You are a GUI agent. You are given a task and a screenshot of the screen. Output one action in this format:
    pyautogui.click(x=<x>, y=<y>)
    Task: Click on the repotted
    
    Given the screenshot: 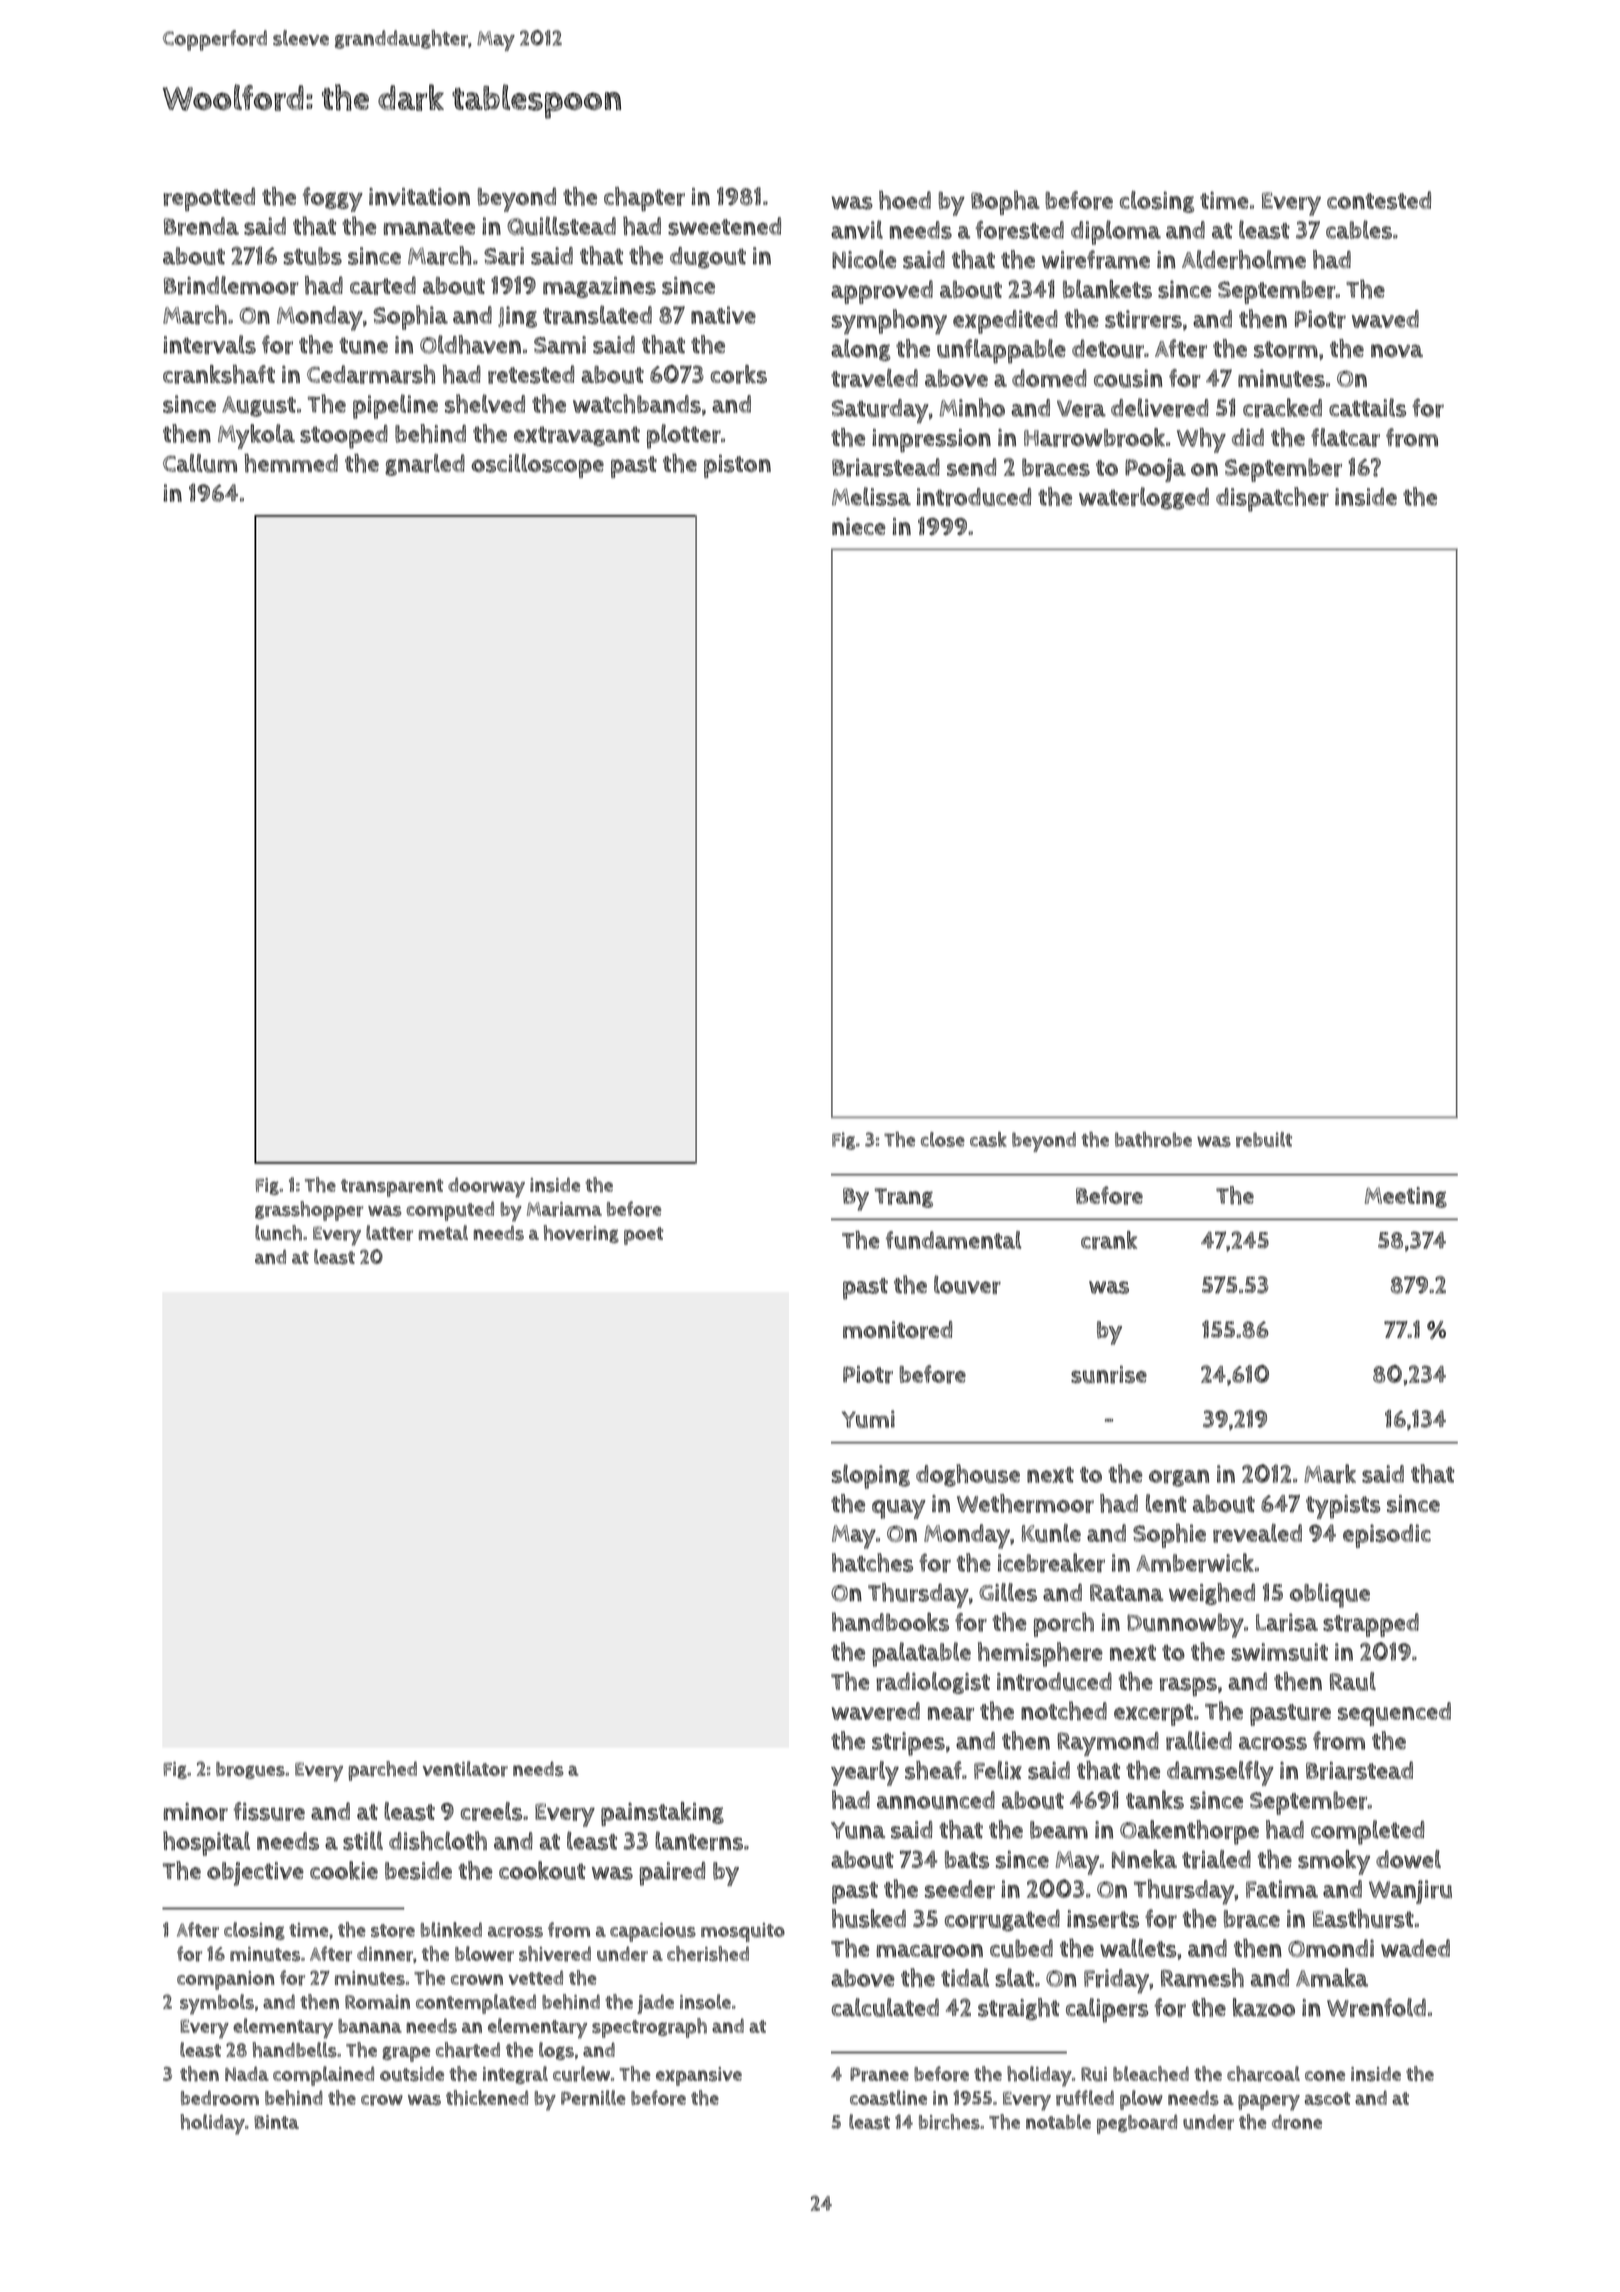 What is the action you would take?
    pyautogui.click(x=209, y=199)
